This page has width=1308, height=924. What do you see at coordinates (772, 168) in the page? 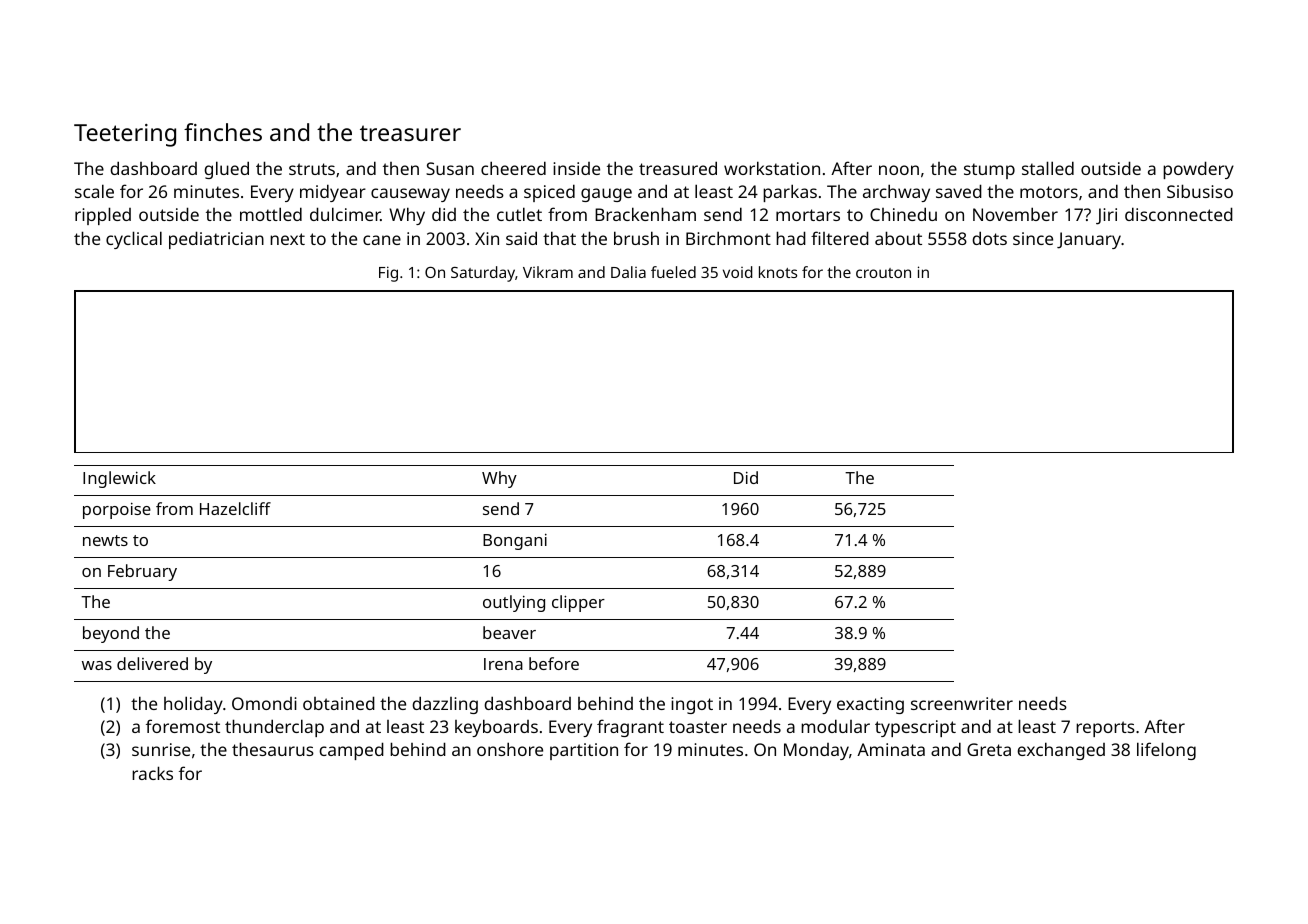
I see `workstation` at bounding box center [772, 168].
